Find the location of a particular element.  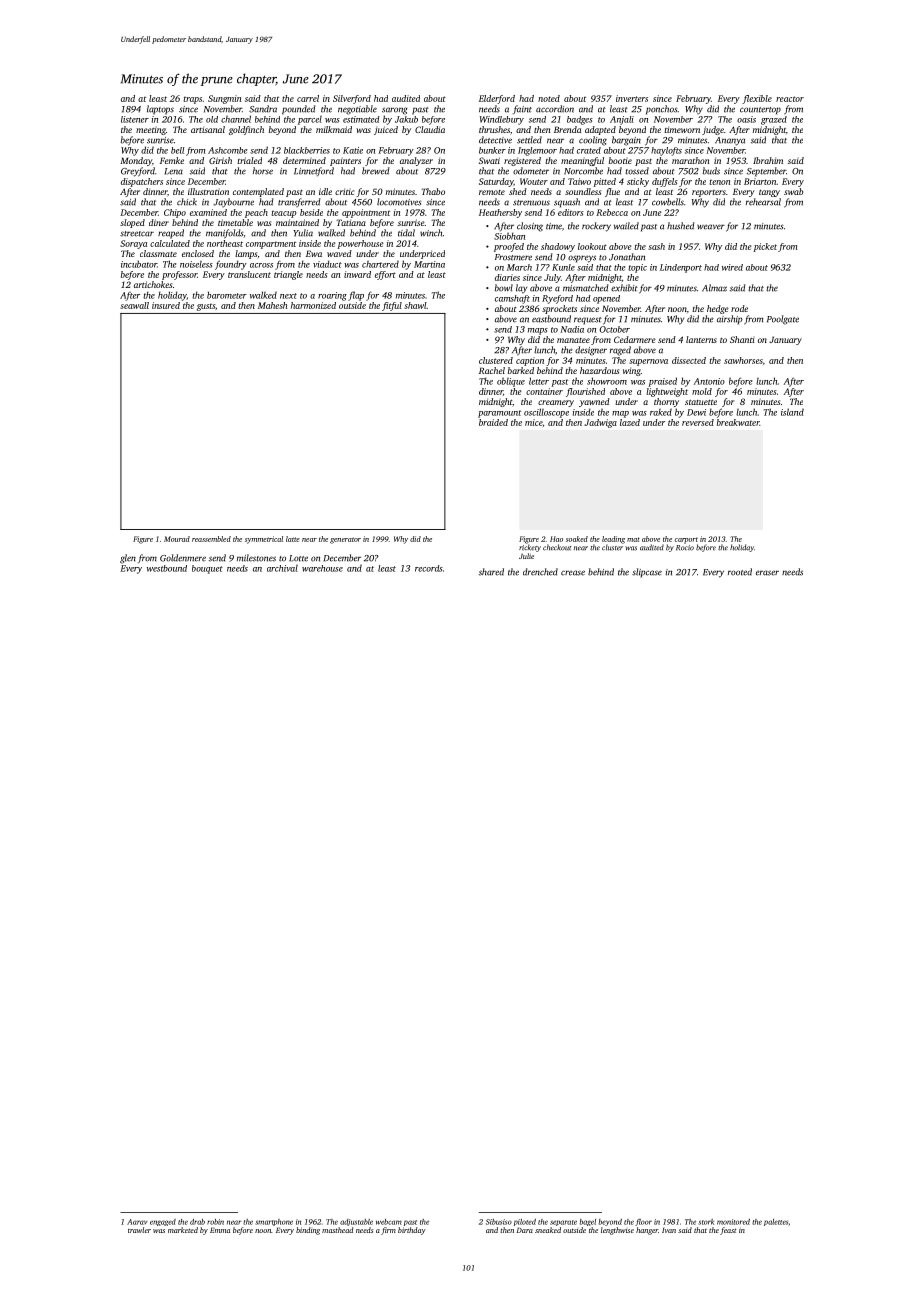

inverters is located at coordinates (632, 98).
